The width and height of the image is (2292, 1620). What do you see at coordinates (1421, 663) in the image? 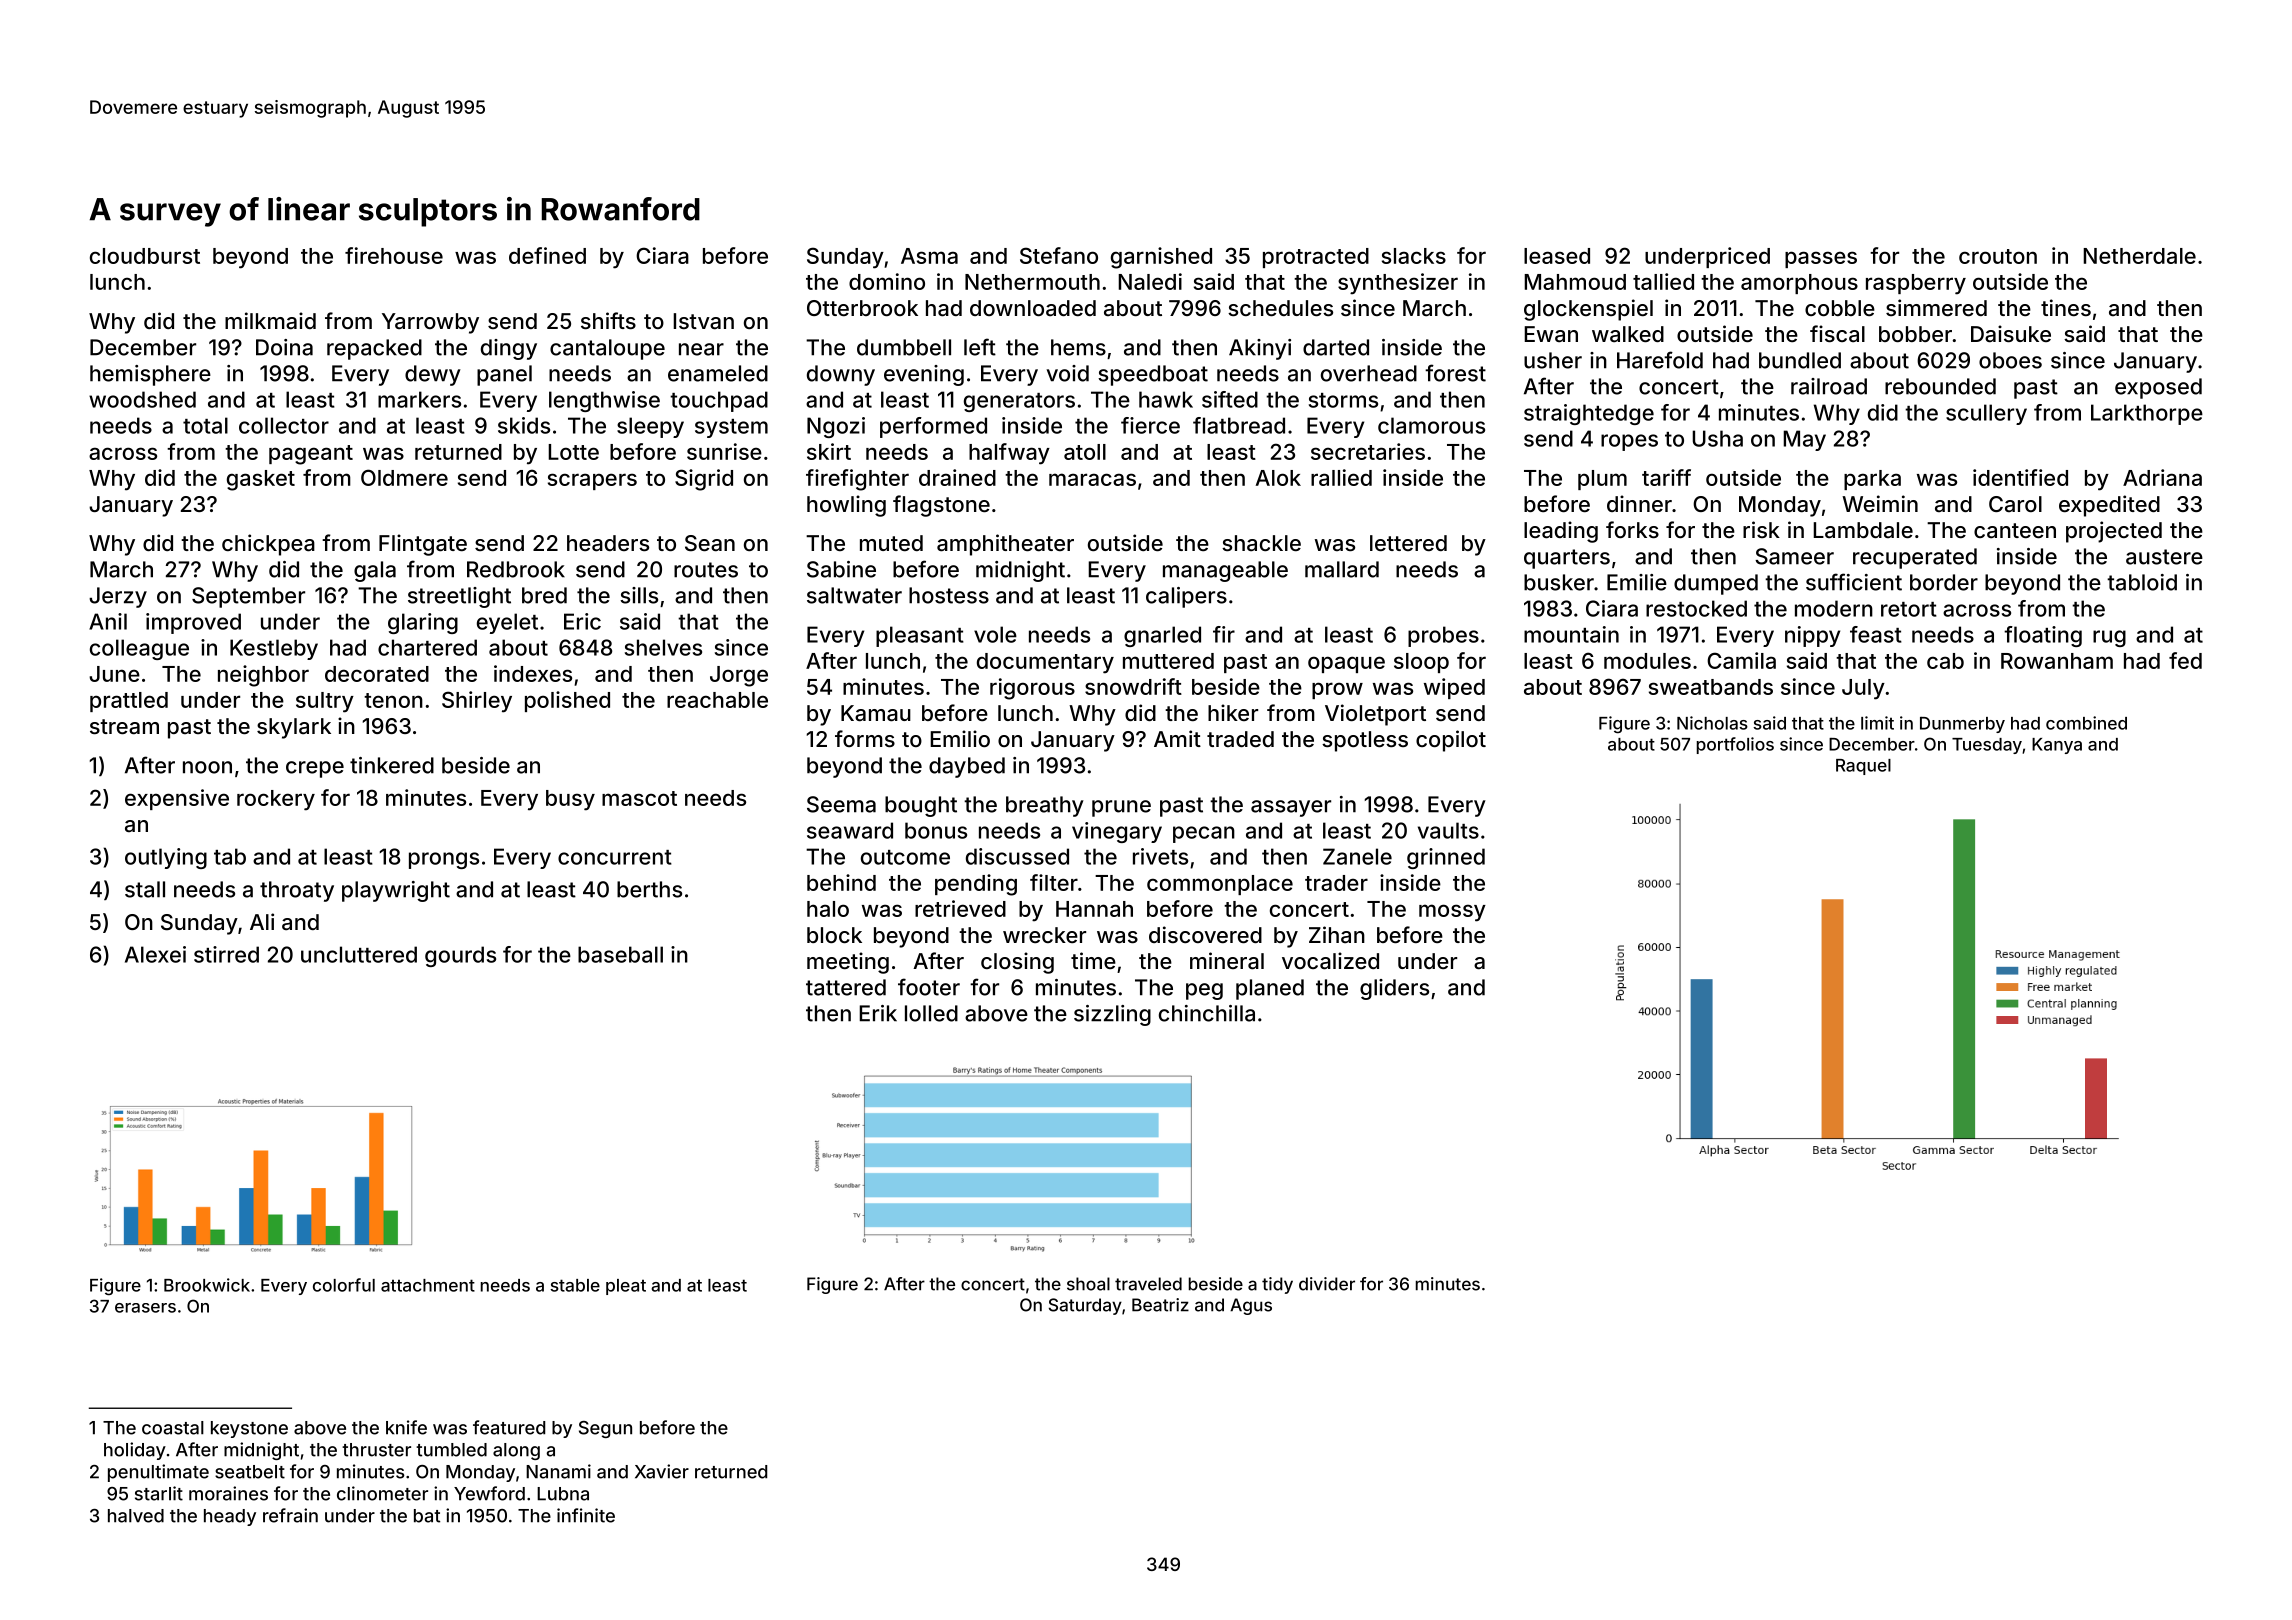
I see `sloop` at bounding box center [1421, 663].
